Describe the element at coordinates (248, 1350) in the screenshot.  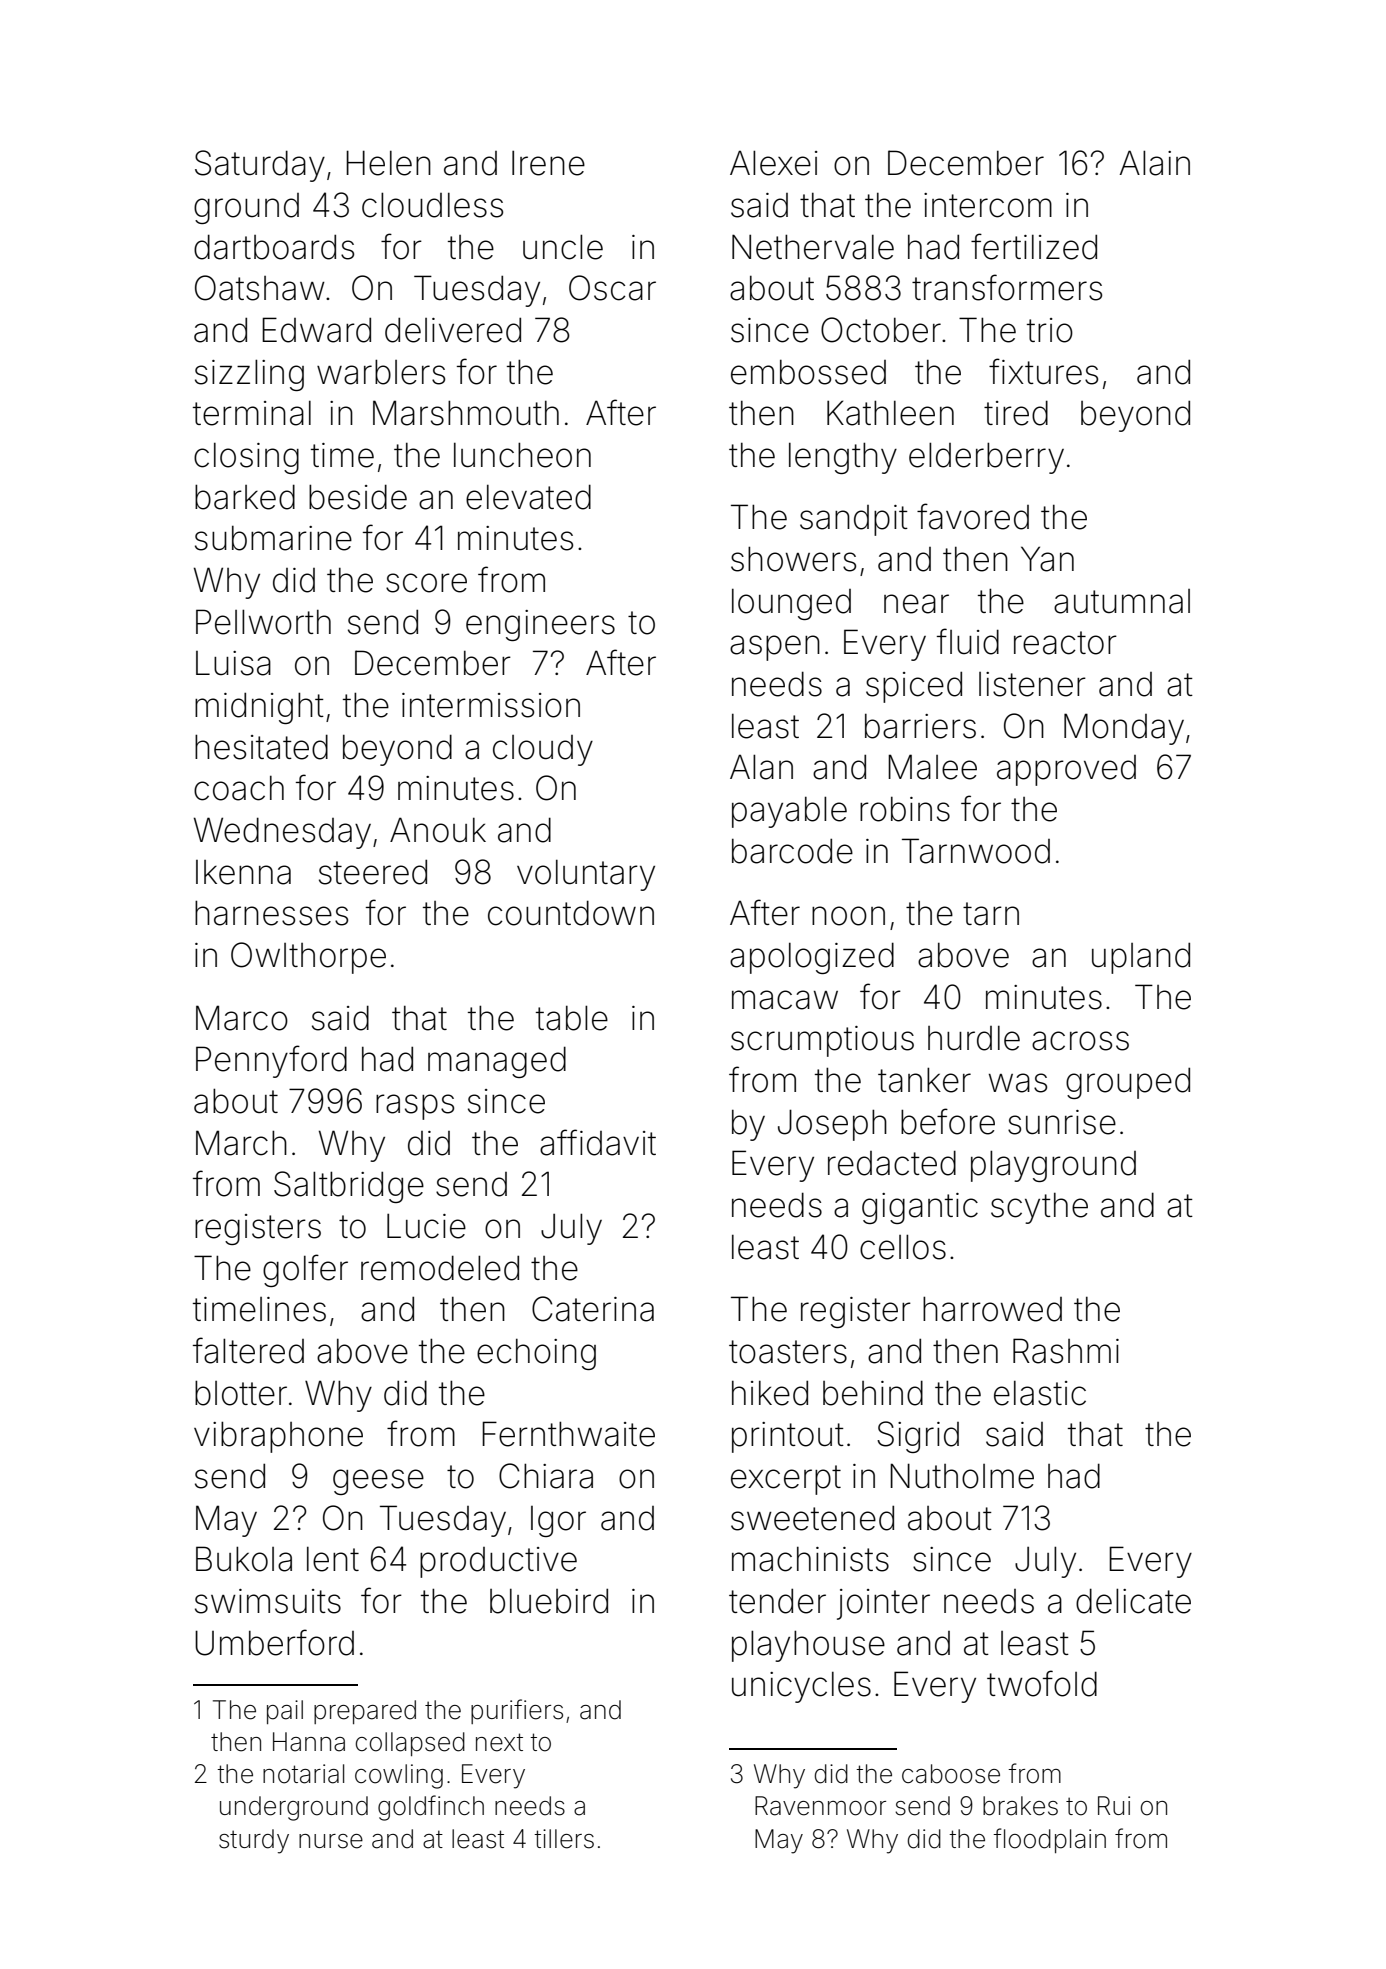
I see `faltered` at that location.
